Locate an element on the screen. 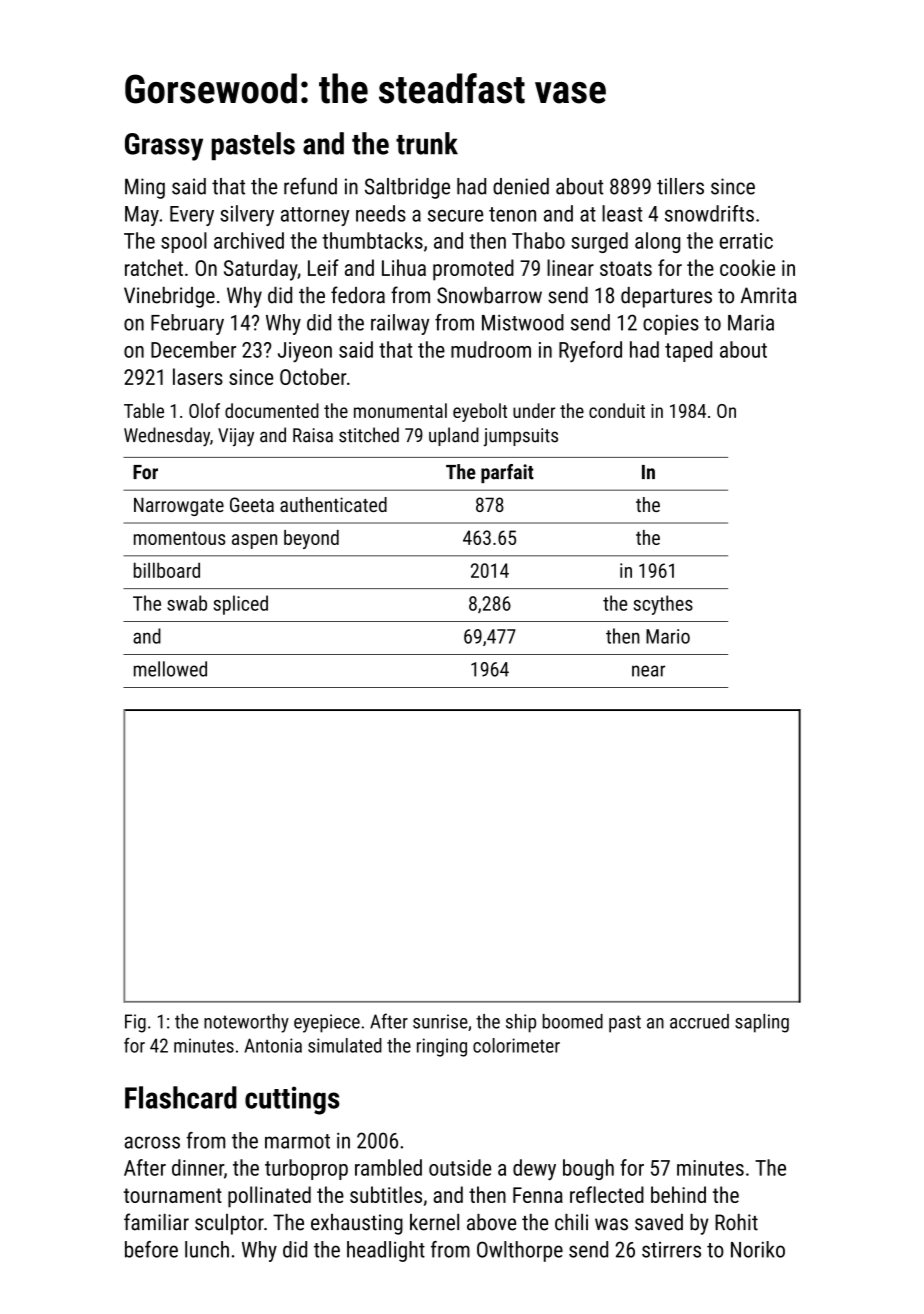 The width and height of the screenshot is (924, 1314). dinner is located at coordinates (198, 1167).
